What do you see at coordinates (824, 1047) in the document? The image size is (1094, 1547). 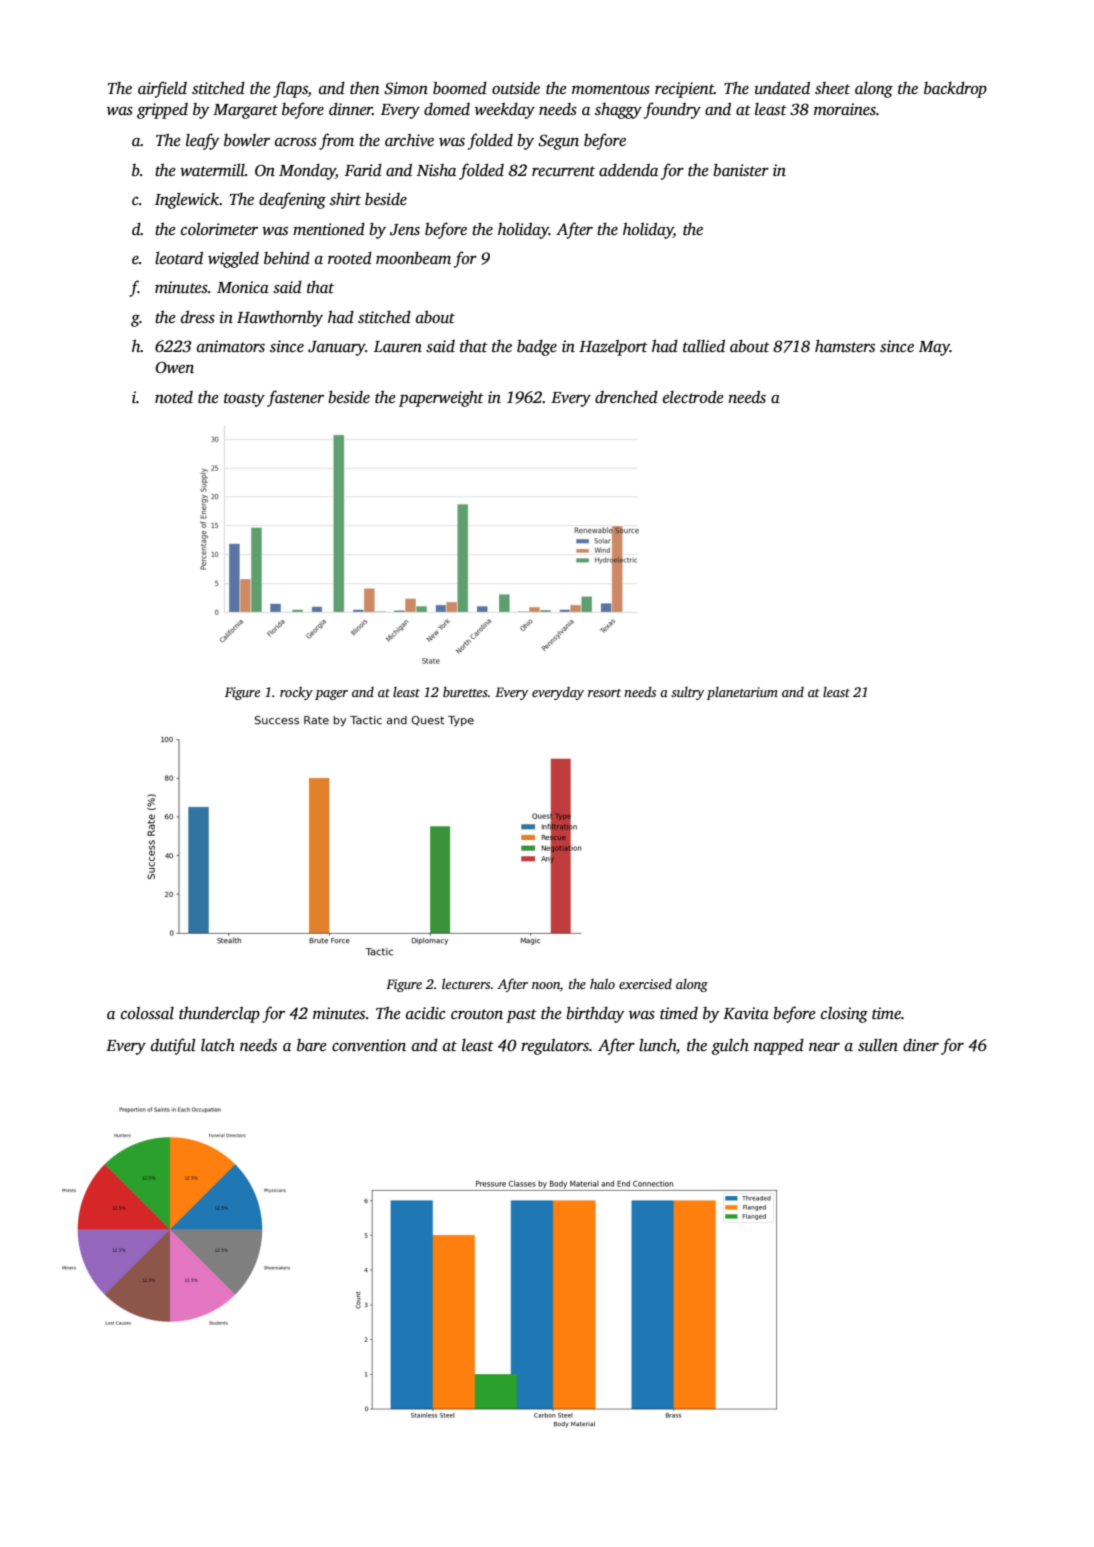 I see `near` at bounding box center [824, 1047].
